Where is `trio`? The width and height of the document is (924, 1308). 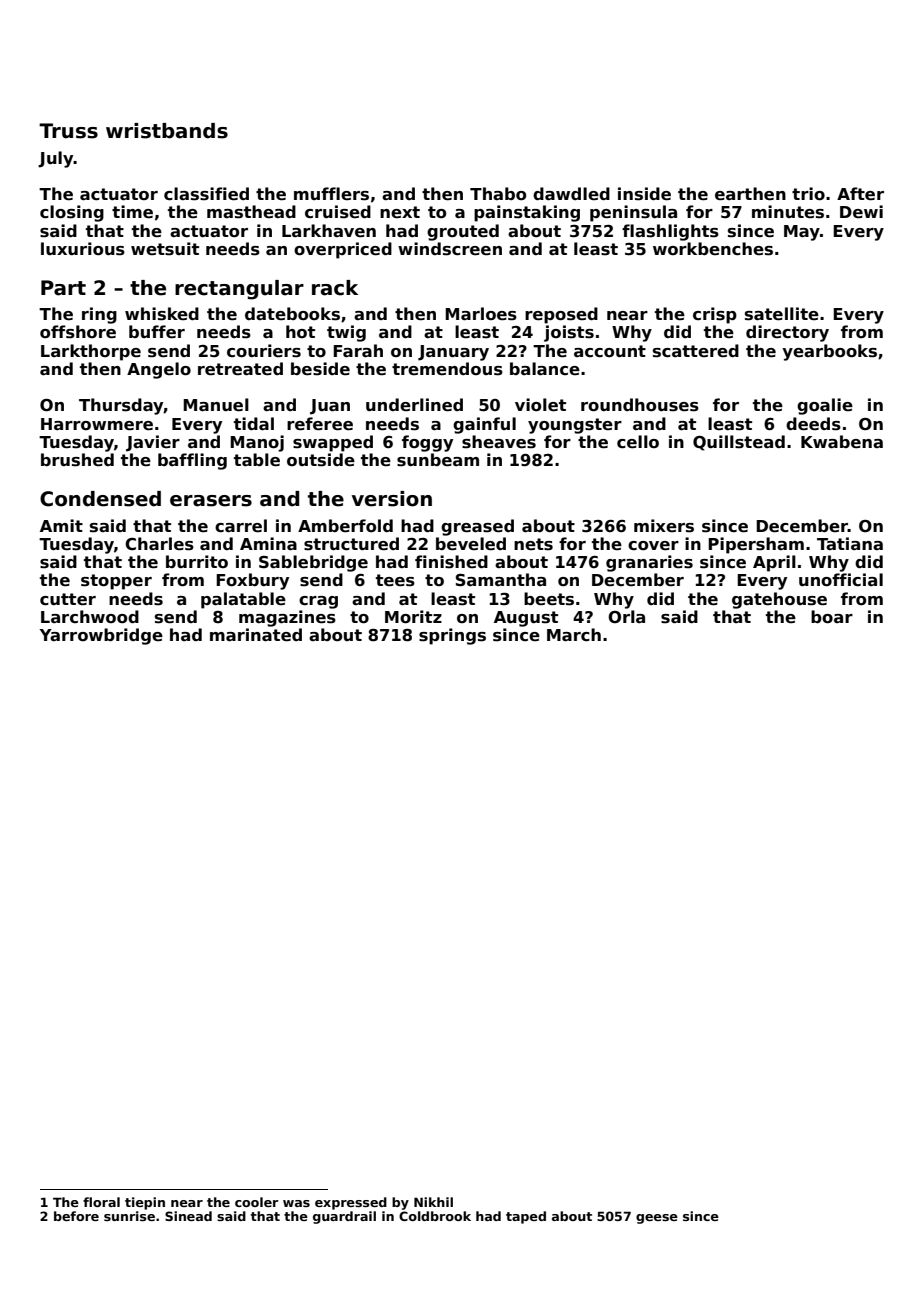 trio is located at coordinates (808, 194).
